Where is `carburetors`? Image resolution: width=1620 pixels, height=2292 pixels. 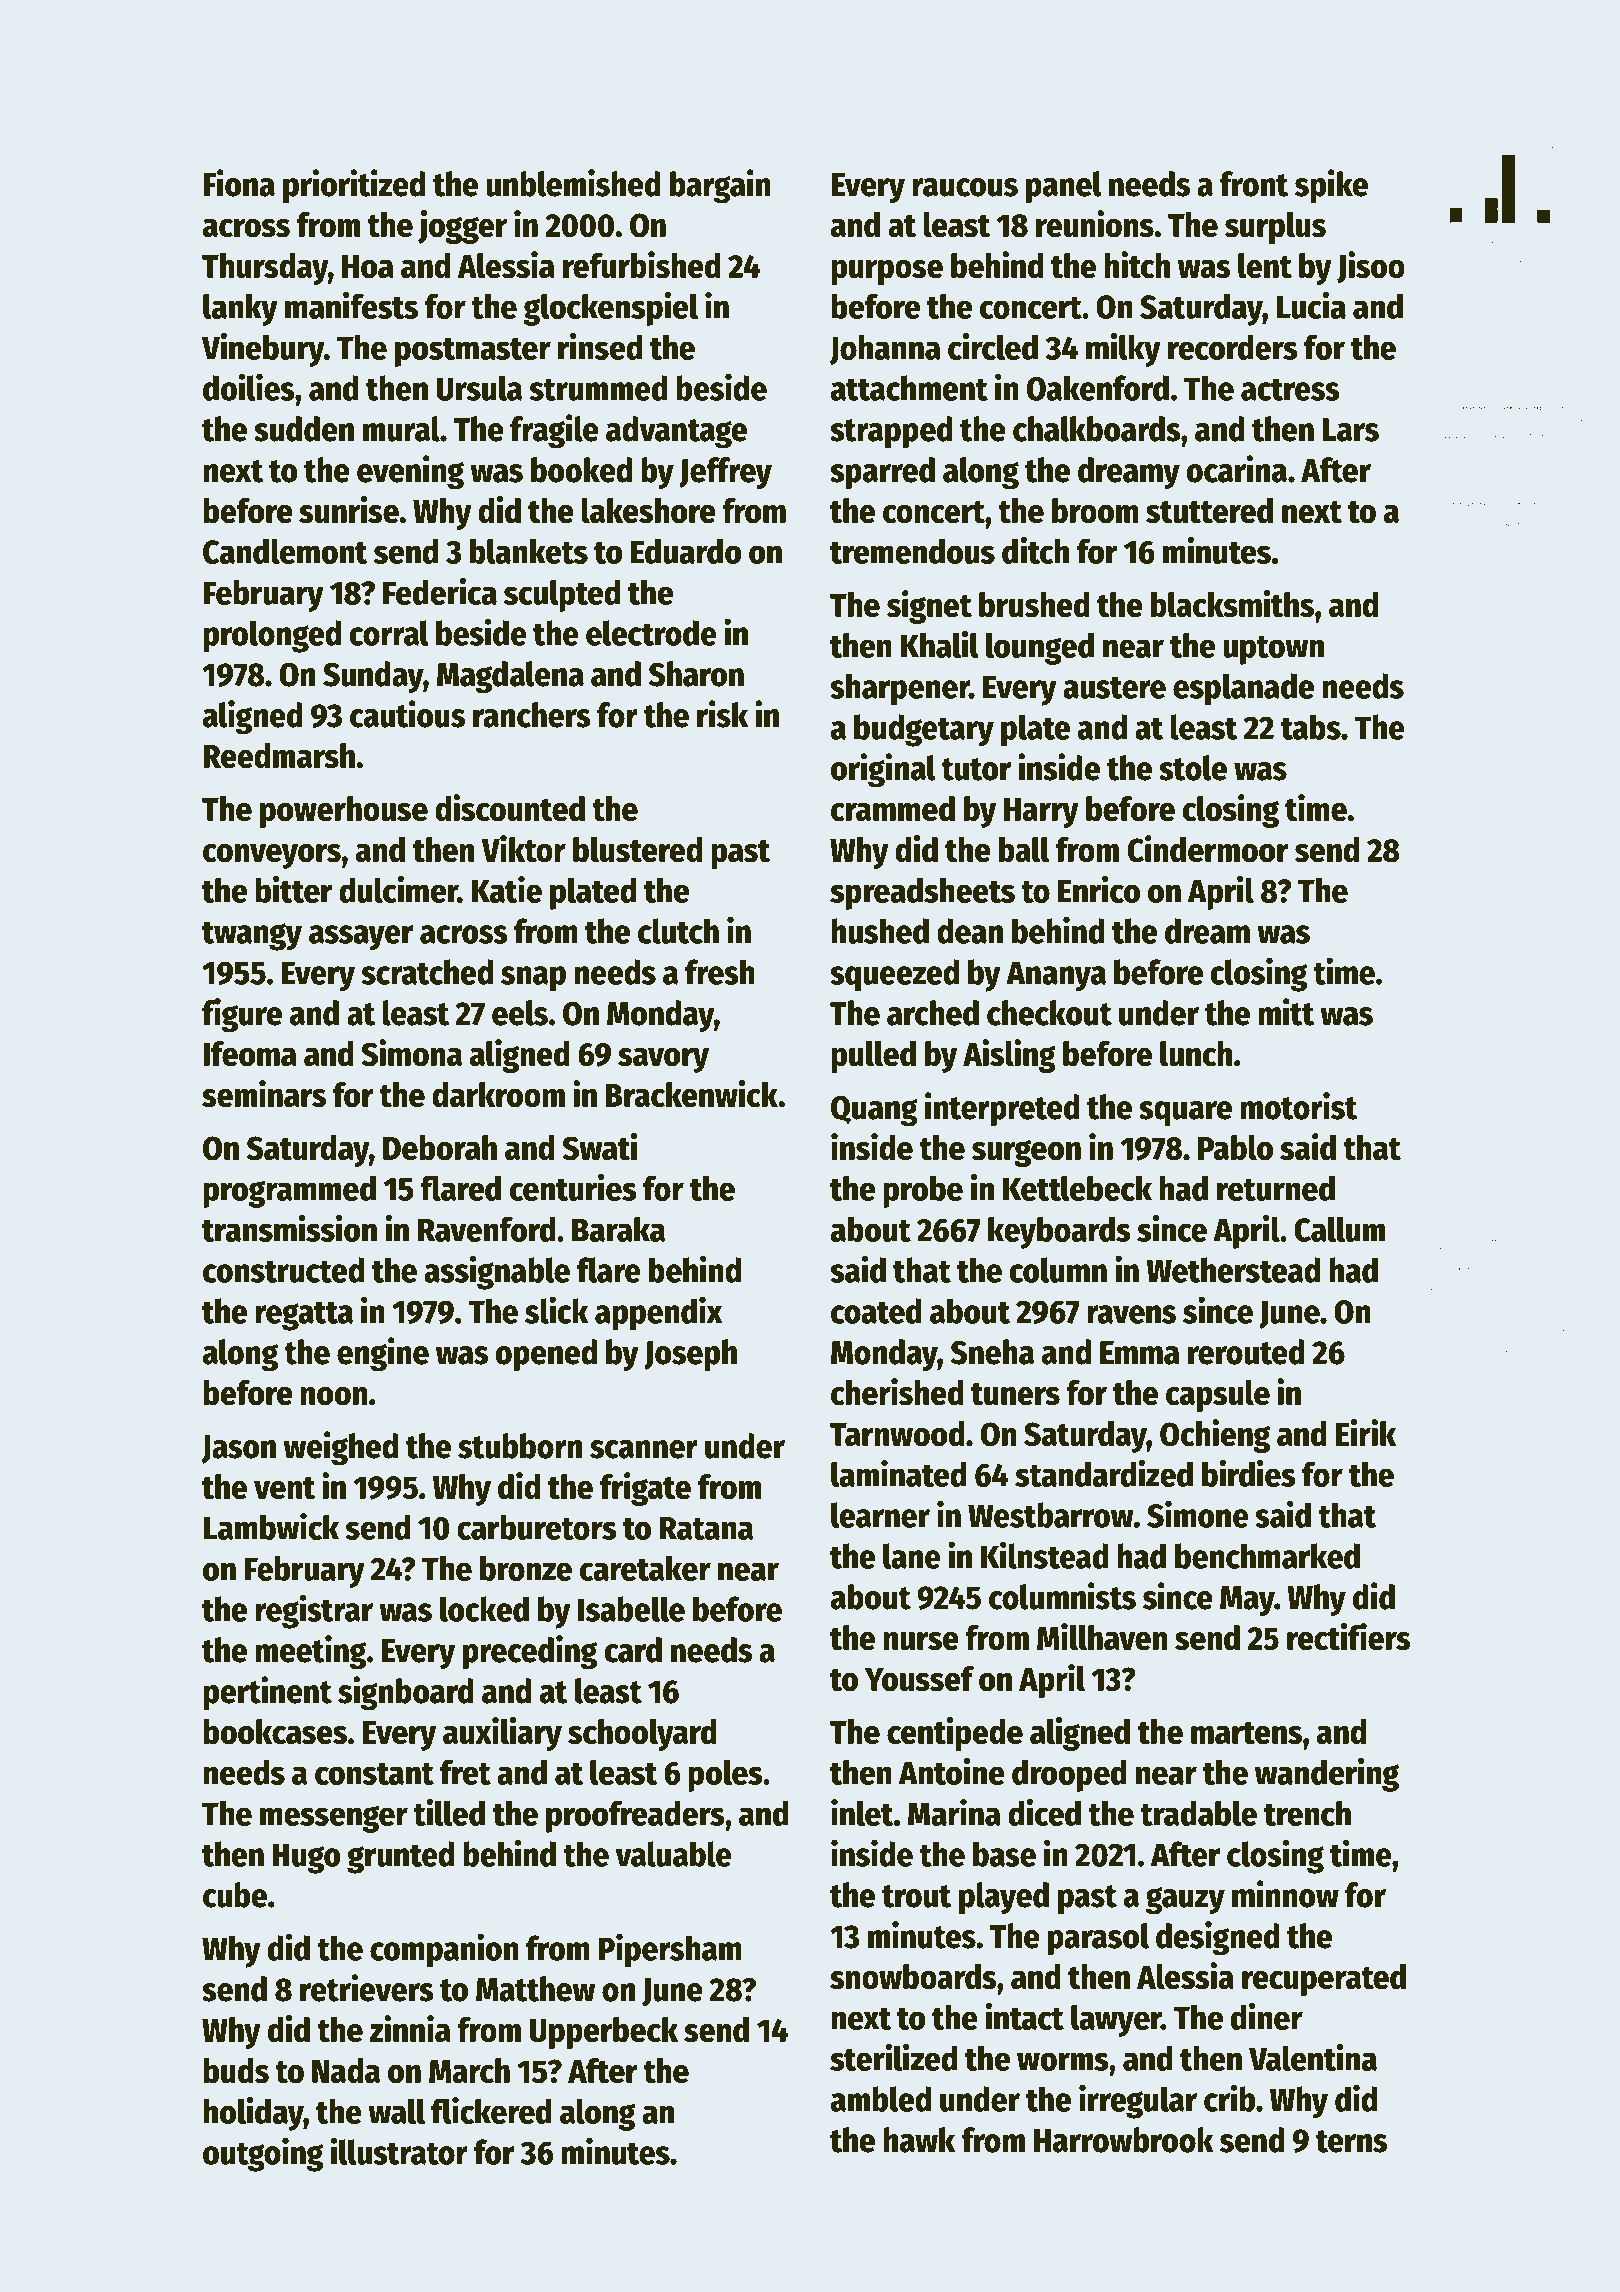 carburetors is located at coordinates (537, 1527).
